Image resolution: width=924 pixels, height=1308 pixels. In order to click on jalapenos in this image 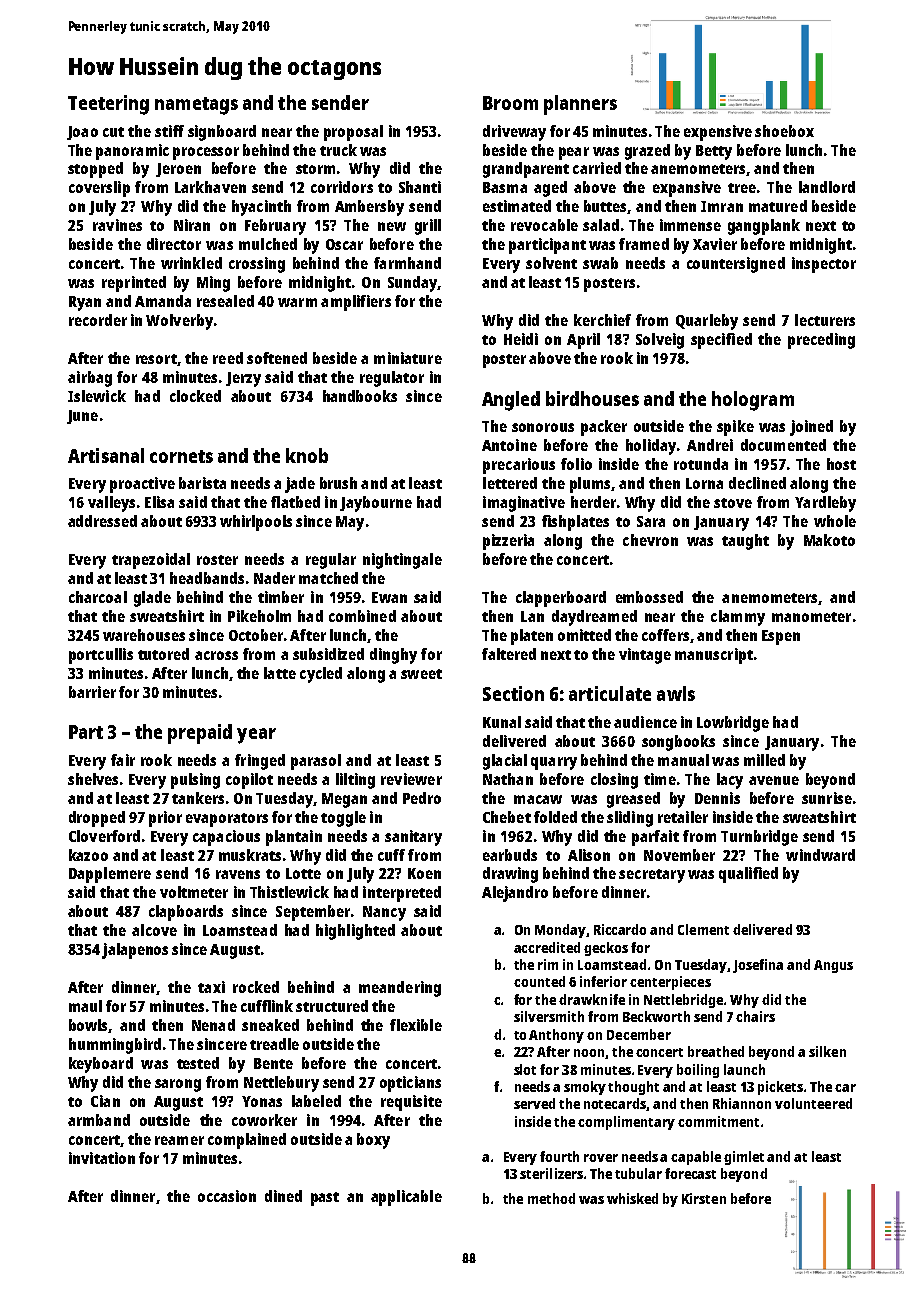, I will do `click(135, 951)`.
